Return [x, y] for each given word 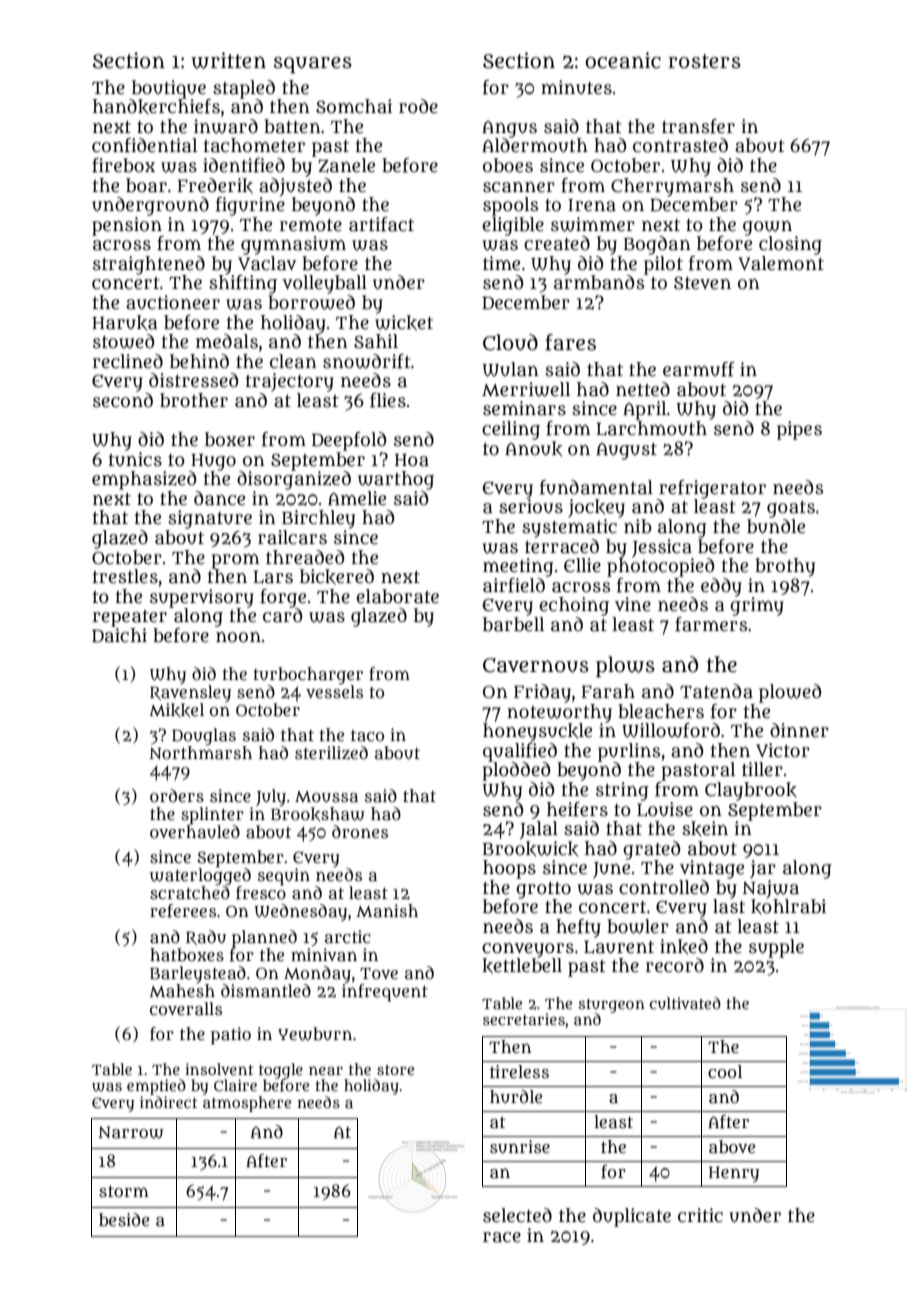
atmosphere [247, 1104]
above [732, 1147]
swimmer [593, 224]
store [395, 1070]
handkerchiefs [156, 106]
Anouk [533, 449]
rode [418, 106]
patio [231, 1036]
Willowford [671, 730]
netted [643, 389]
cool [725, 1071]
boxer [230, 439]
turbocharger [308, 675]
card [282, 615]
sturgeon [611, 1006]
